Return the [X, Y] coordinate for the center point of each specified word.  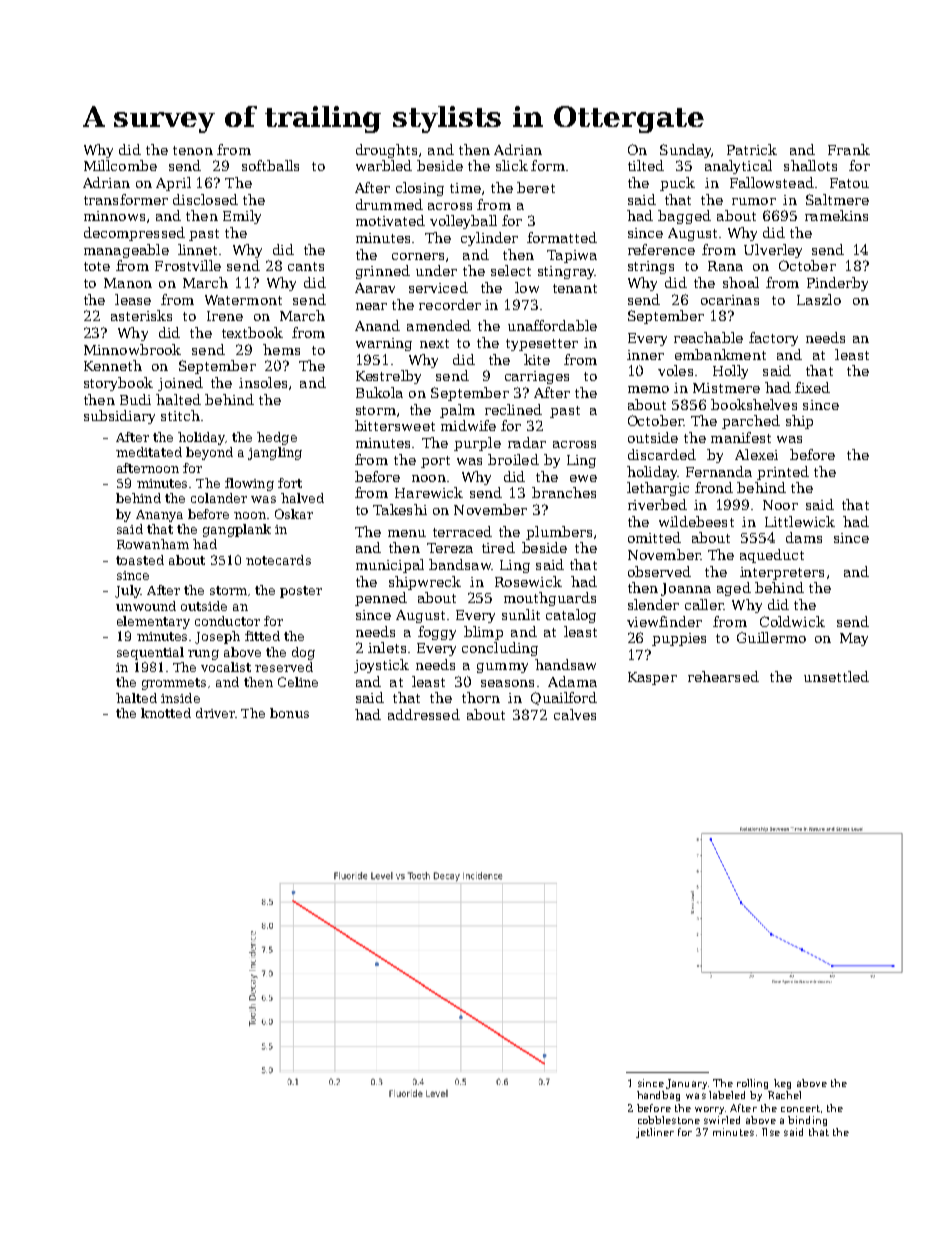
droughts [386, 151]
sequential [150, 653]
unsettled [836, 676]
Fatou [849, 183]
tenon [193, 150]
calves [575, 714]
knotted [166, 713]
